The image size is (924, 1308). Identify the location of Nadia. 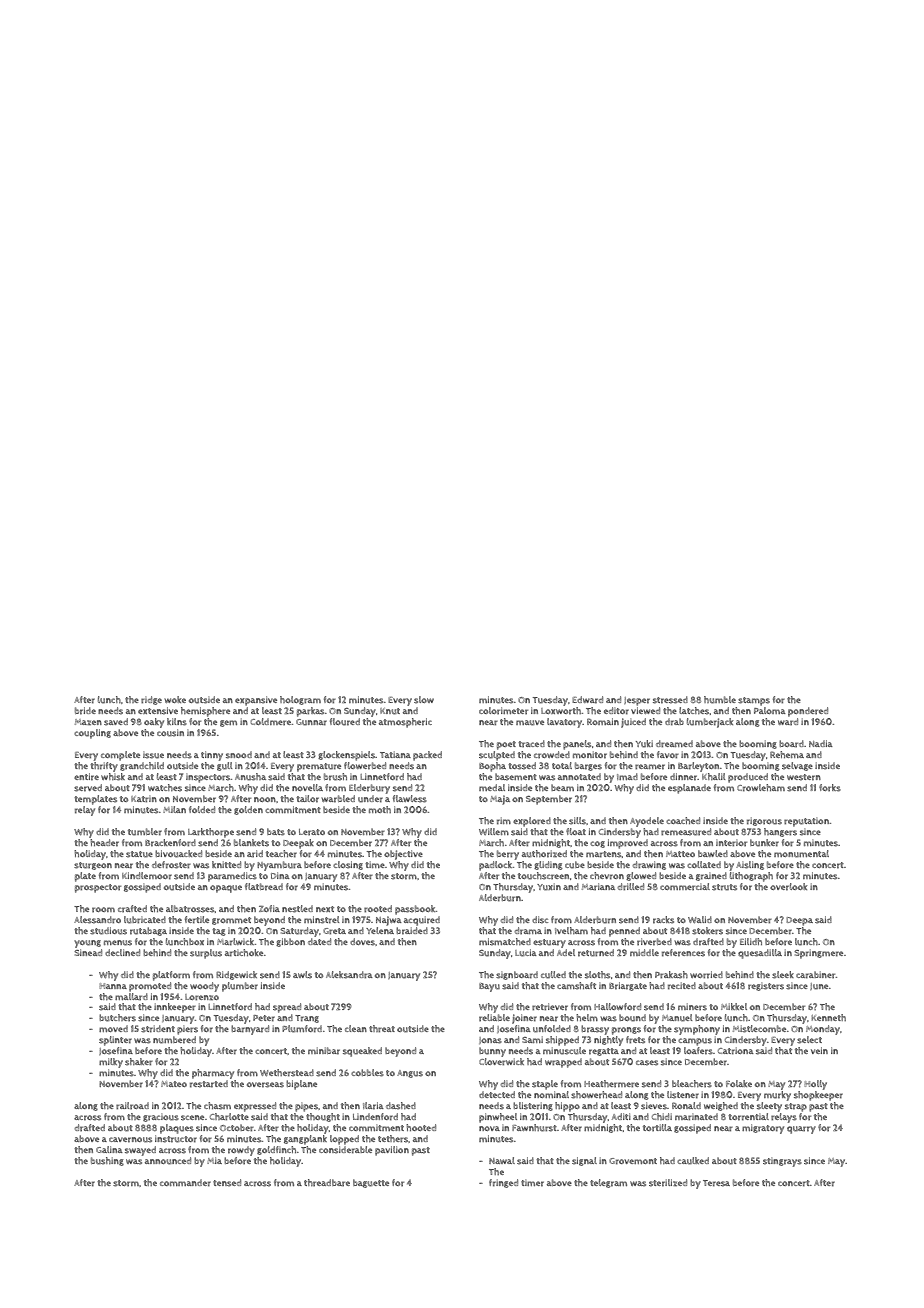
(821, 743).
